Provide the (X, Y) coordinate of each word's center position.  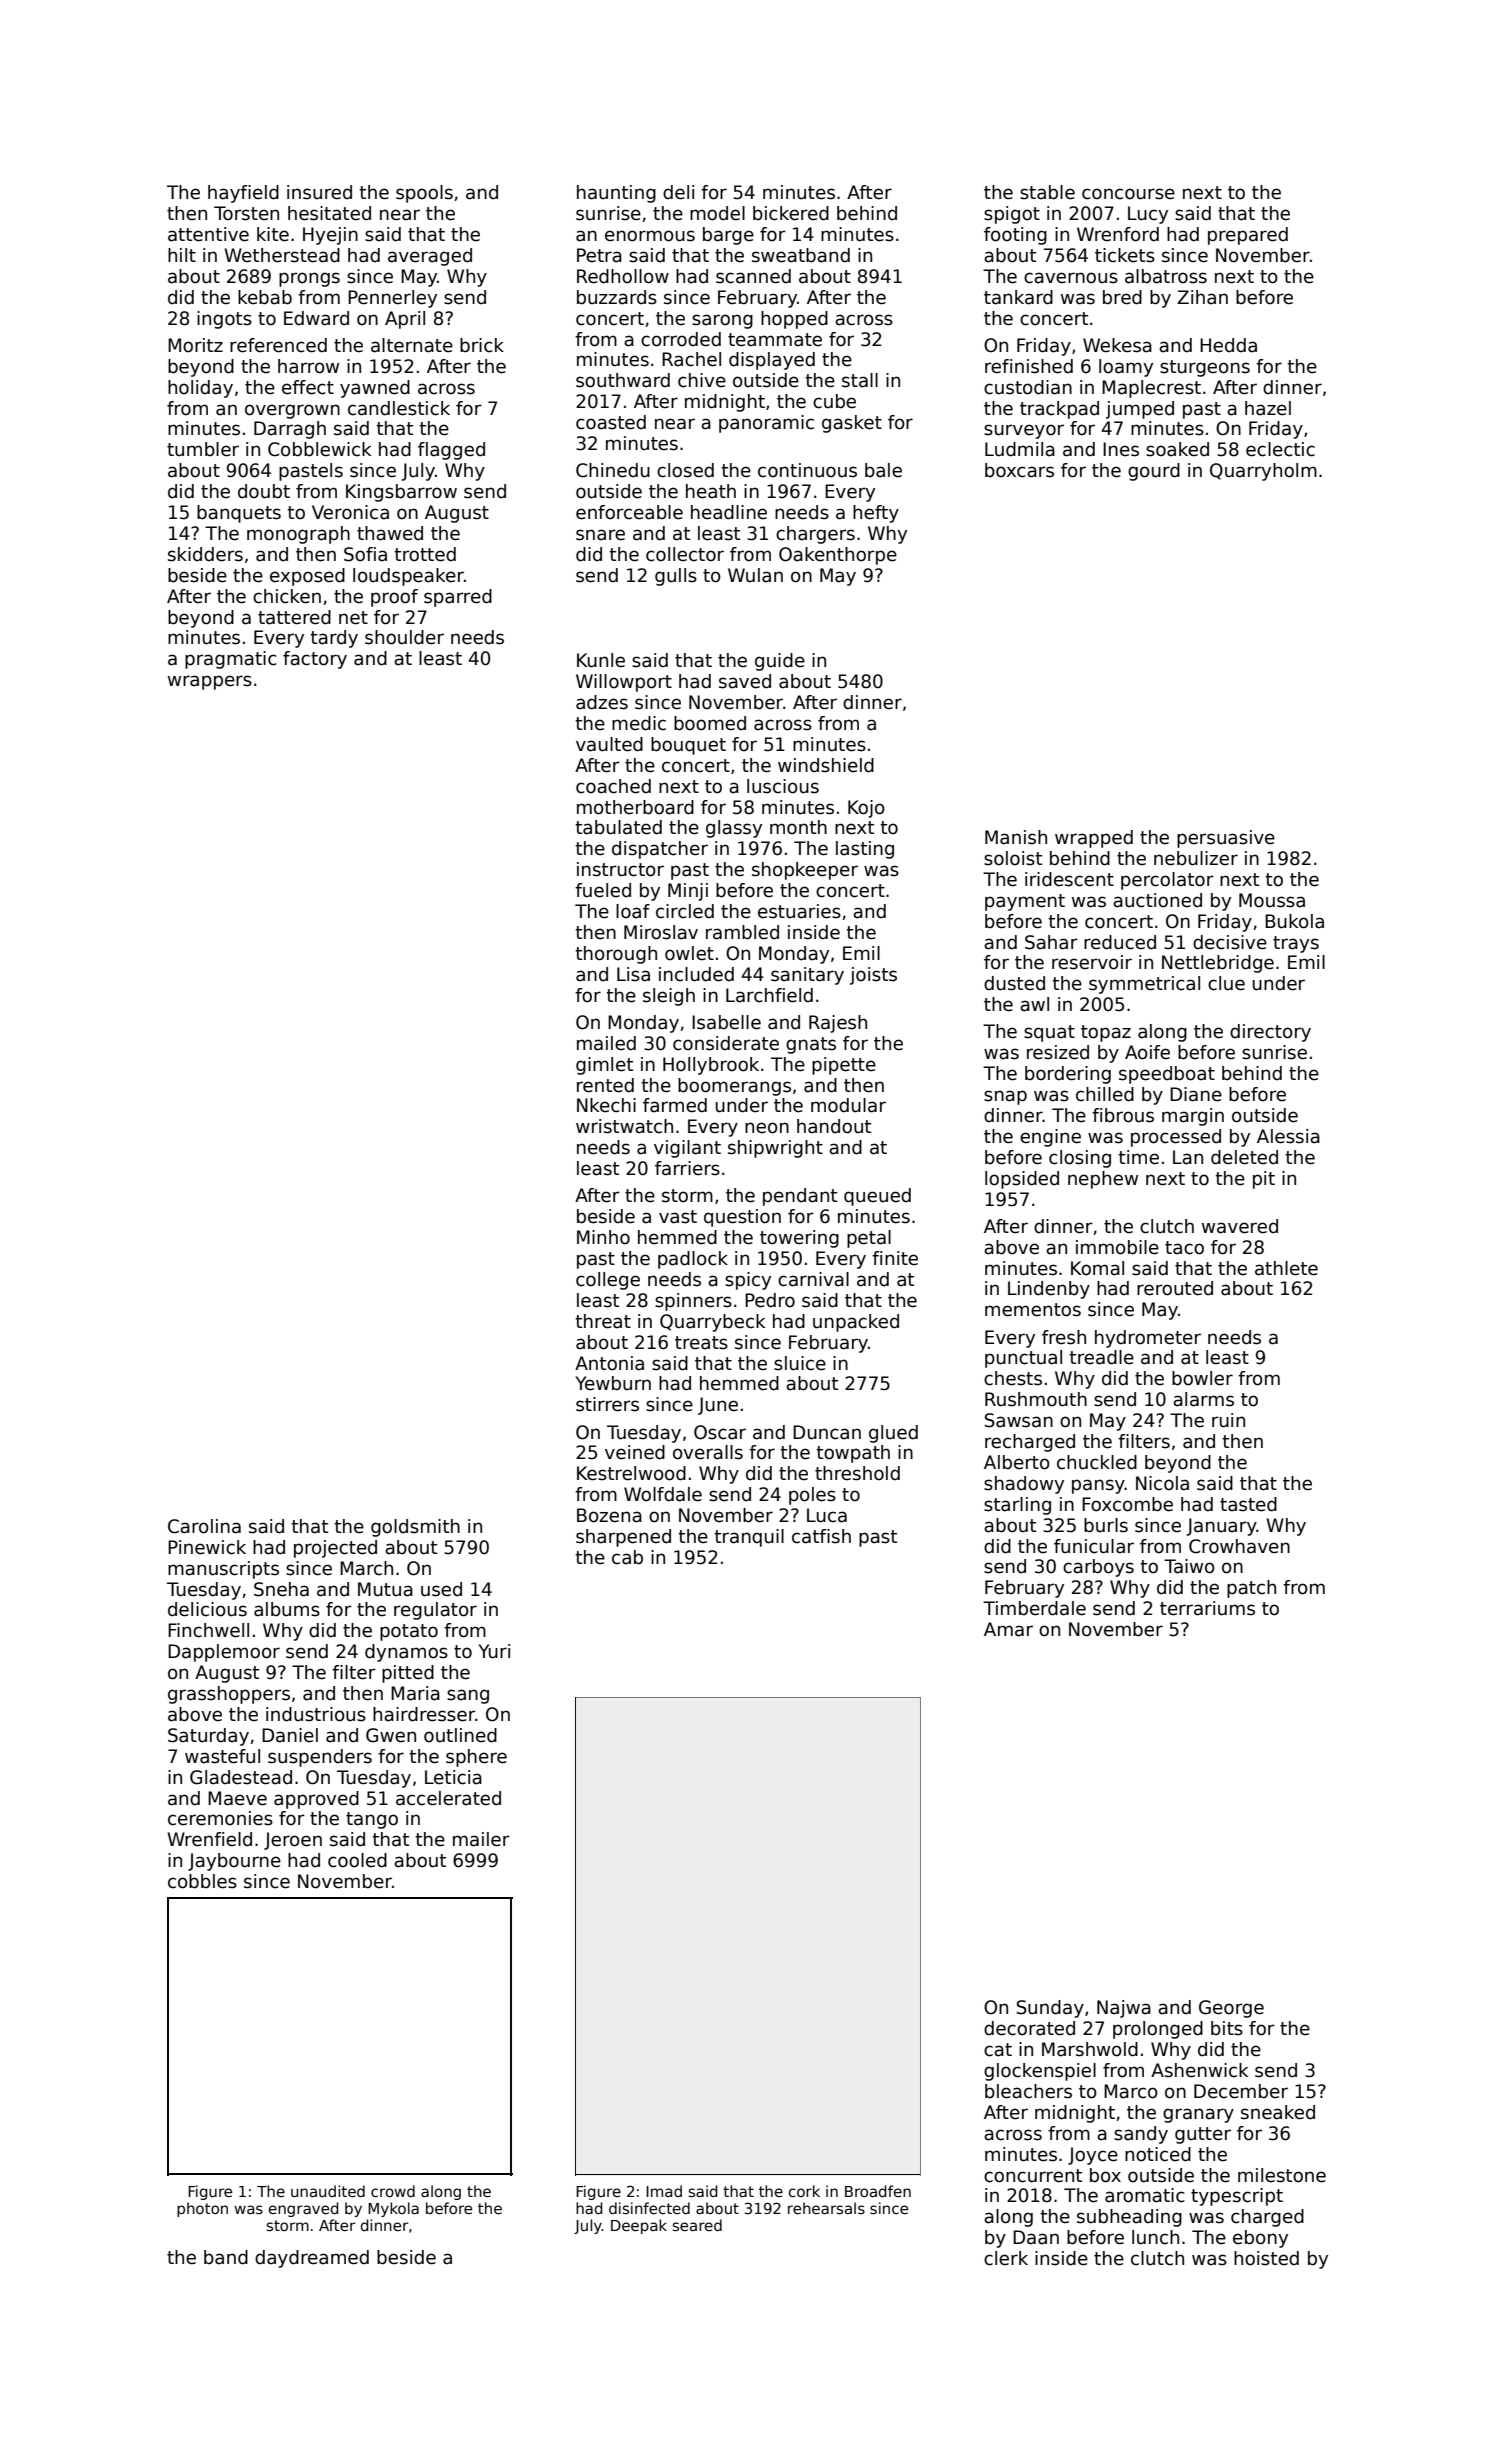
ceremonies (220, 1818)
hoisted (1266, 2258)
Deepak (639, 2226)
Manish (1016, 837)
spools (424, 194)
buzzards (617, 297)
